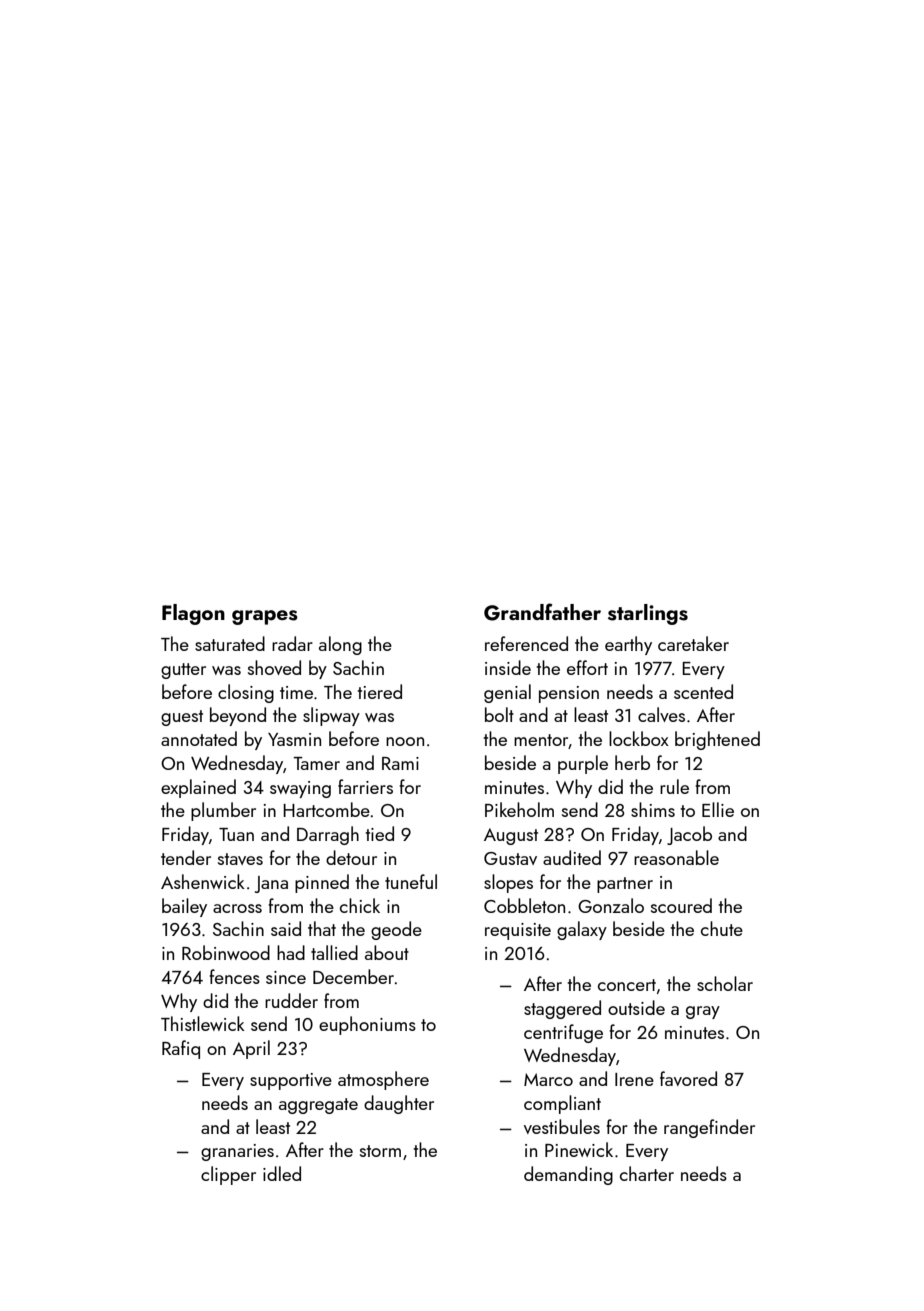 Image resolution: width=924 pixels, height=1311 pixels. What do you see at coordinates (405, 741) in the screenshot?
I see `noon` at bounding box center [405, 741].
